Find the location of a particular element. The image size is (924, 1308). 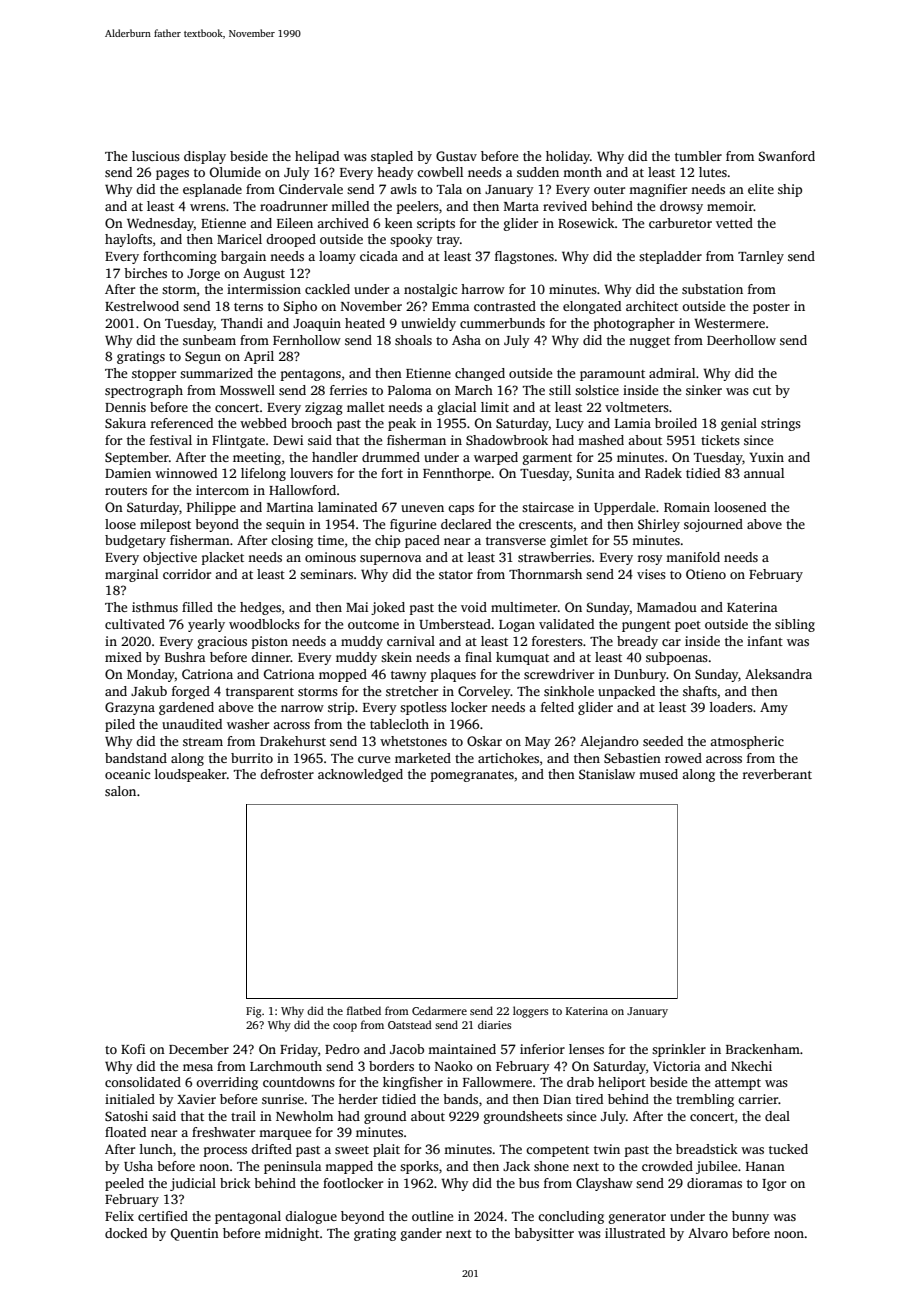

babysitter is located at coordinates (544, 1234).
